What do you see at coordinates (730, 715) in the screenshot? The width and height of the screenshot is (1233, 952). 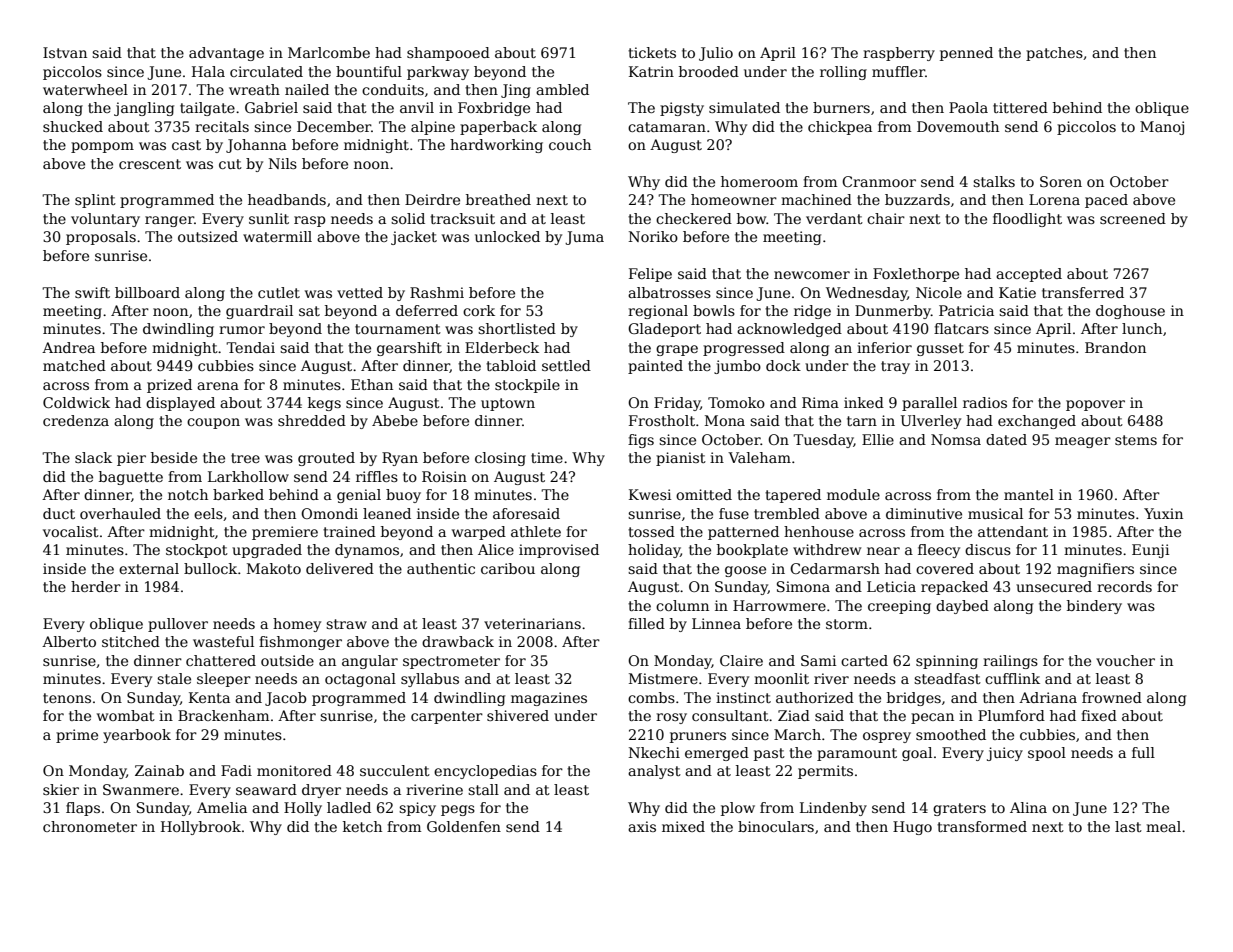 I see `consultant` at bounding box center [730, 715].
